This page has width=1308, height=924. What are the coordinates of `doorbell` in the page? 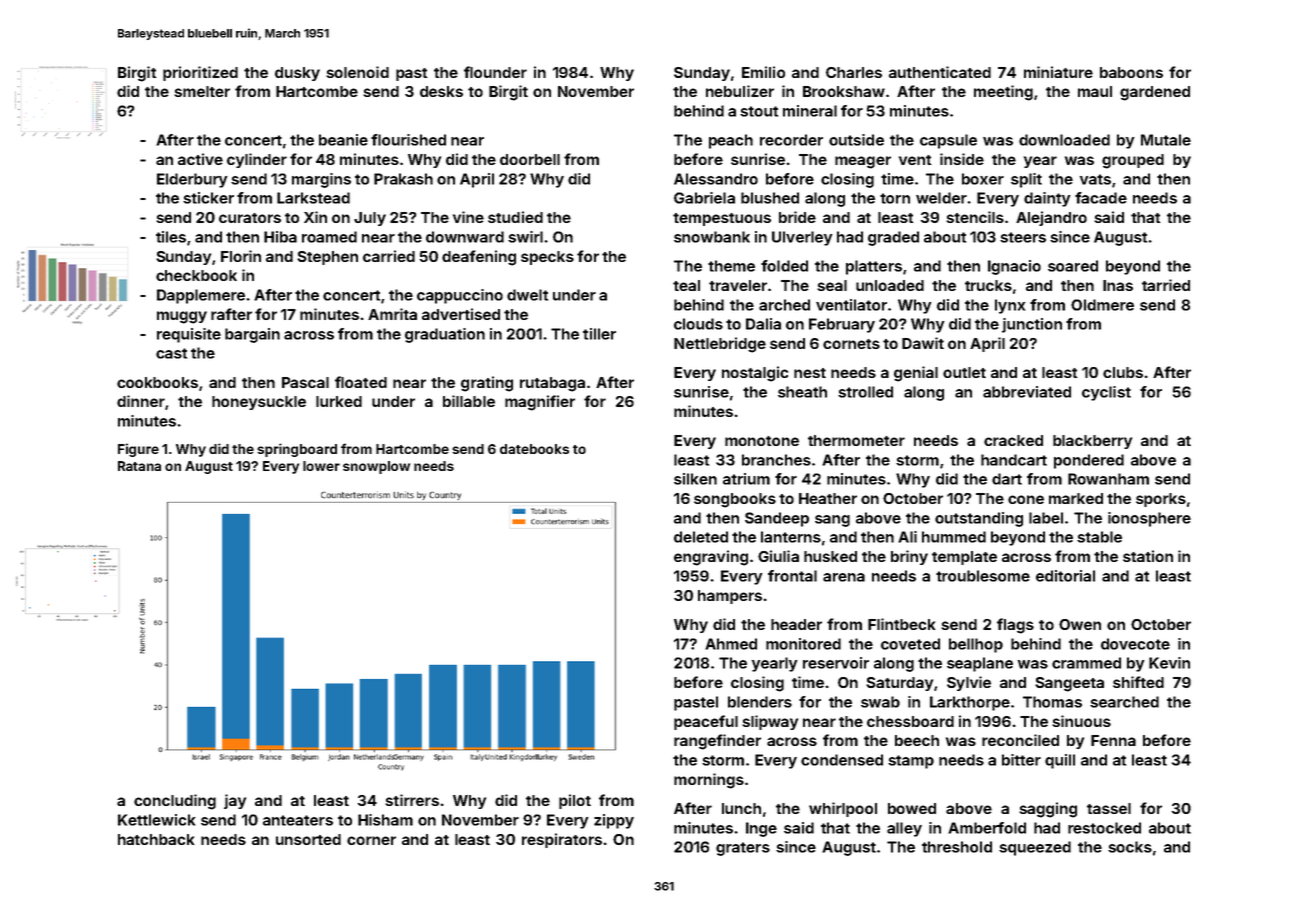 It's located at (530, 159).
